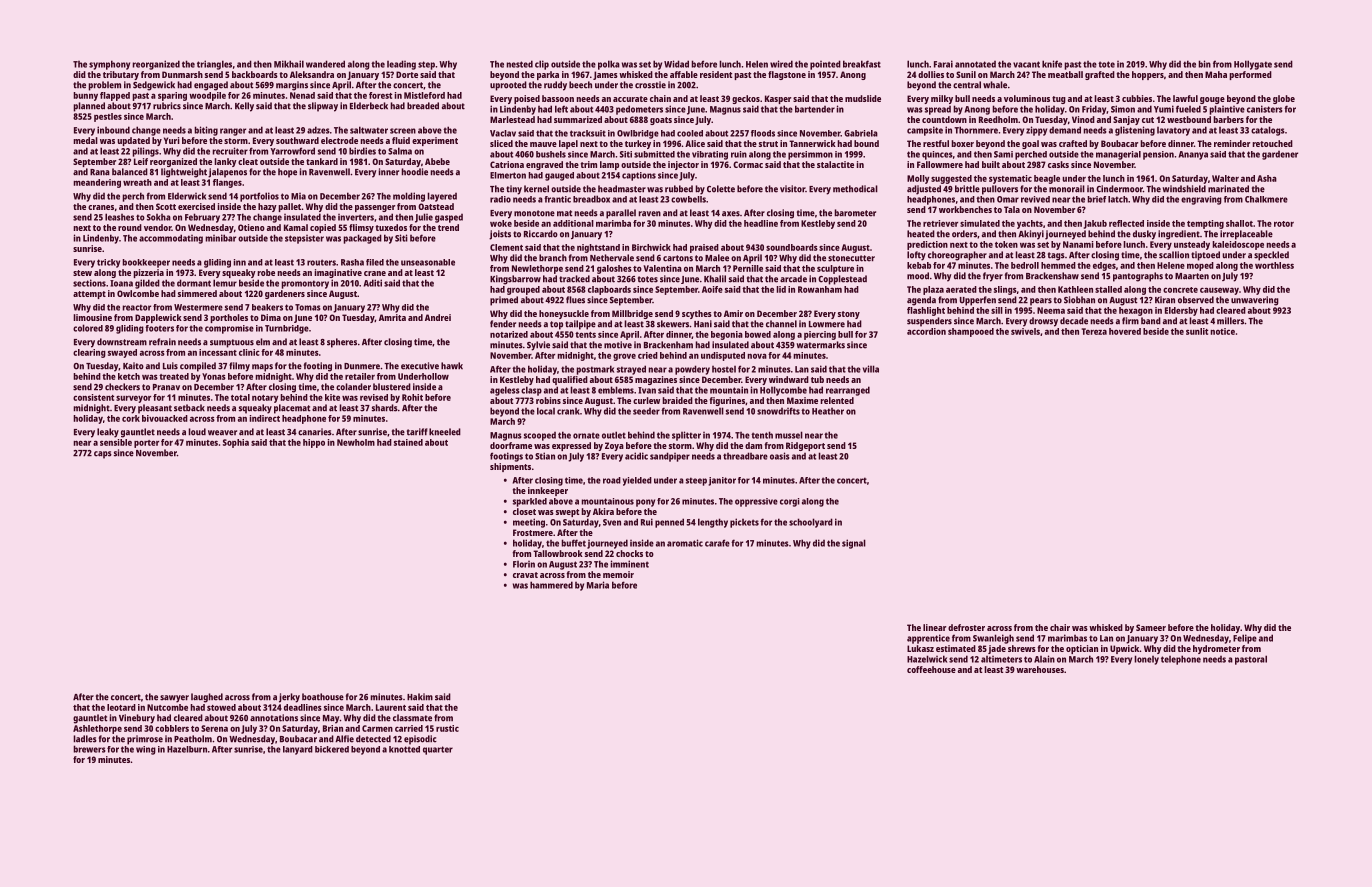 Image resolution: width=1372 pixels, height=887 pixels. What do you see at coordinates (109, 65) in the page?
I see `symphony` at bounding box center [109, 65].
